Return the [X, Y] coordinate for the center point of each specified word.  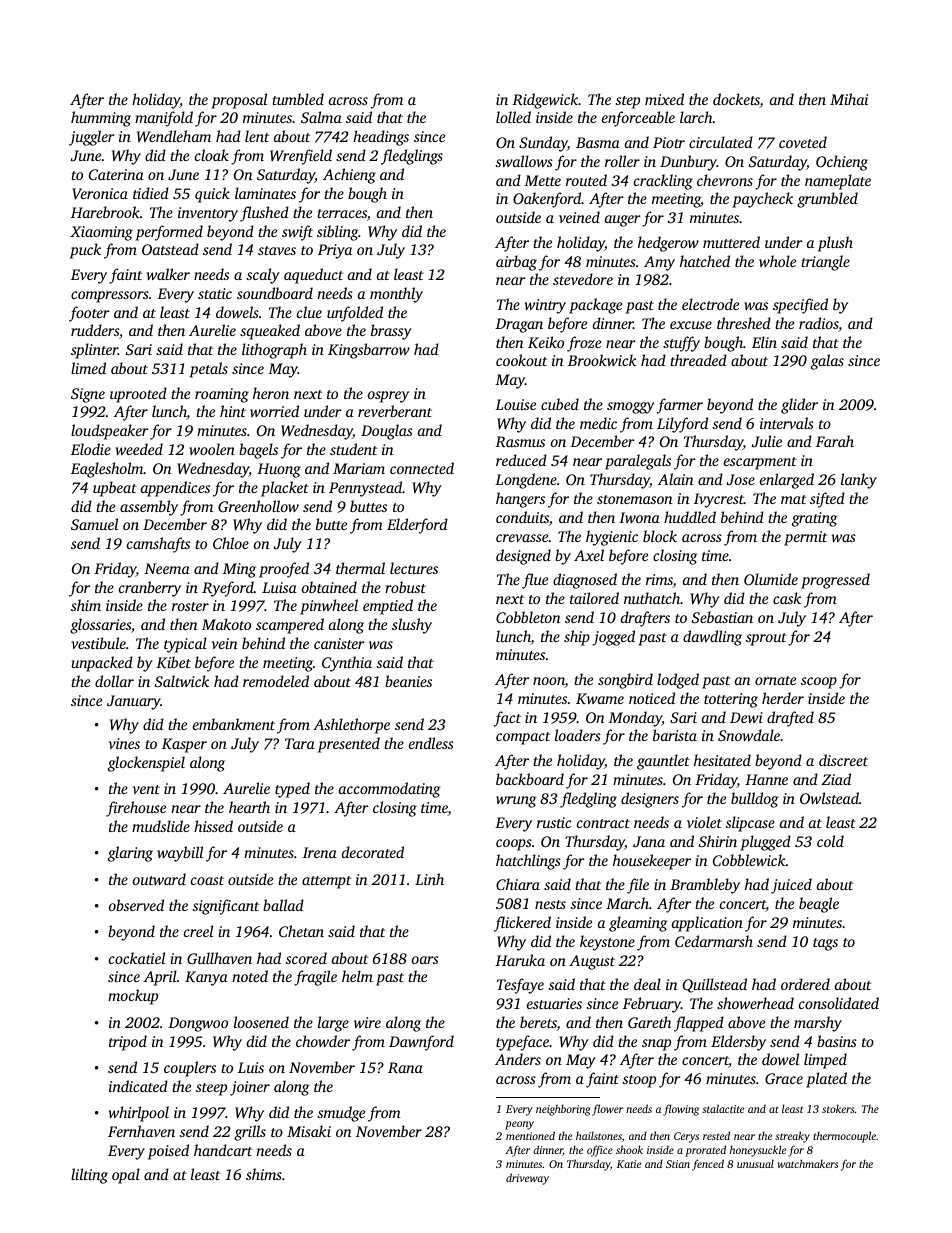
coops [514, 845]
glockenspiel [146, 764]
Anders [518, 1059]
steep [211, 1089]
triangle [825, 263]
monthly [396, 295]
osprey [388, 397]
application [707, 924]
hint [233, 411]
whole [777, 261]
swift [297, 233]
